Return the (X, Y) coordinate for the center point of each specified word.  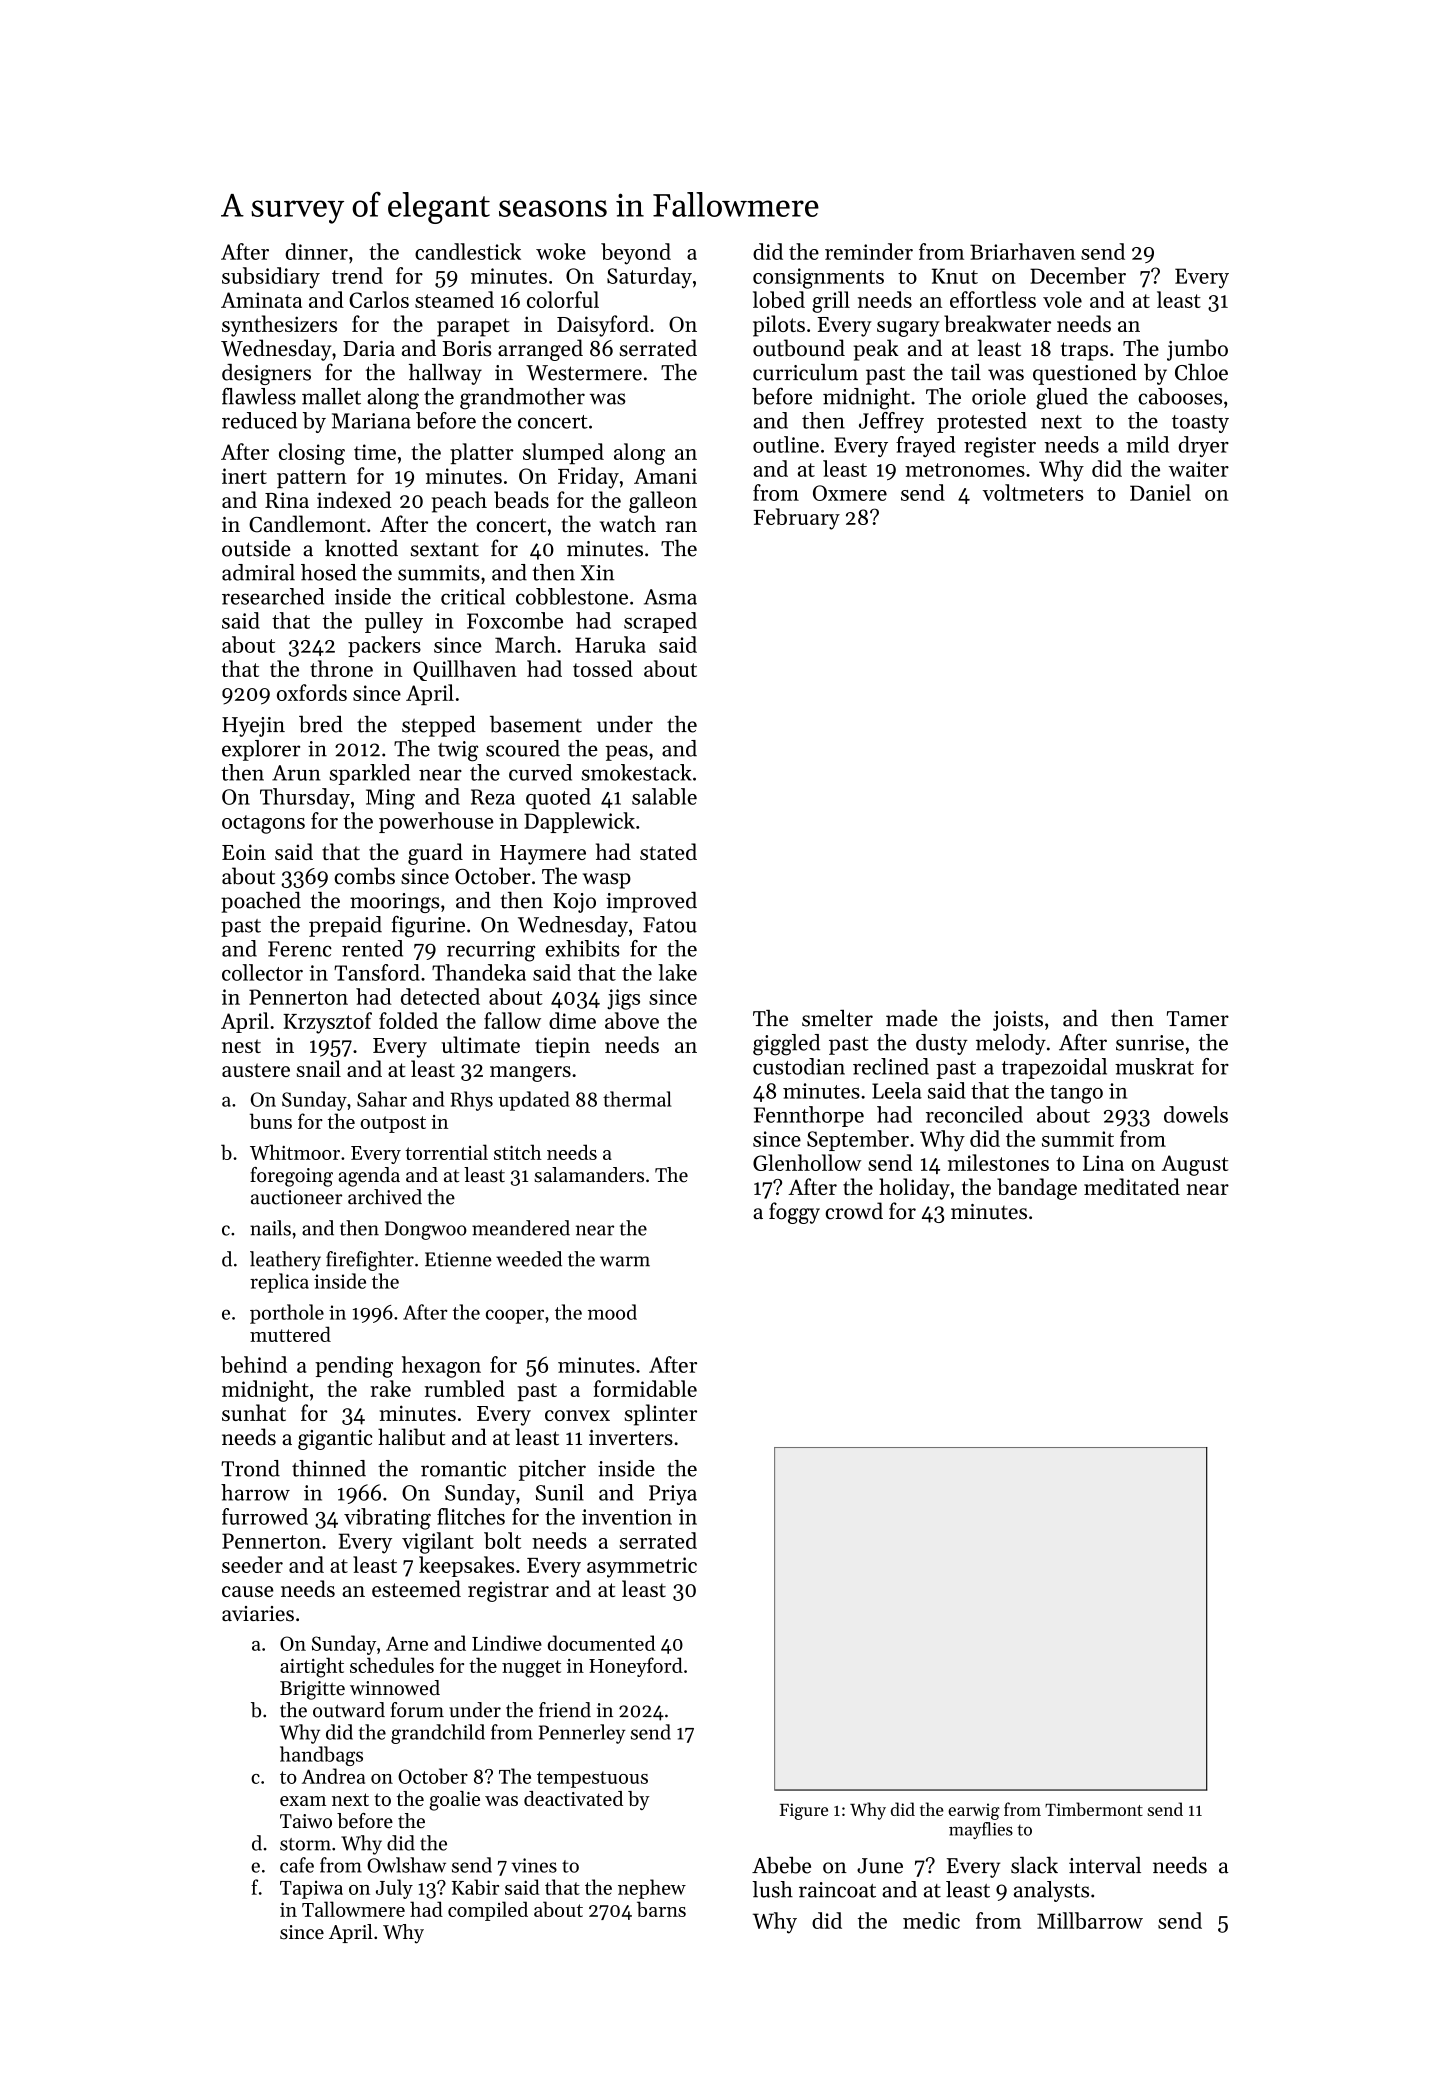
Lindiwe (507, 1643)
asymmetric (642, 1567)
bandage (1037, 1189)
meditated (1132, 1186)
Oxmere (850, 493)
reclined (891, 1066)
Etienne (458, 1259)
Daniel (1160, 492)
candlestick (468, 251)
